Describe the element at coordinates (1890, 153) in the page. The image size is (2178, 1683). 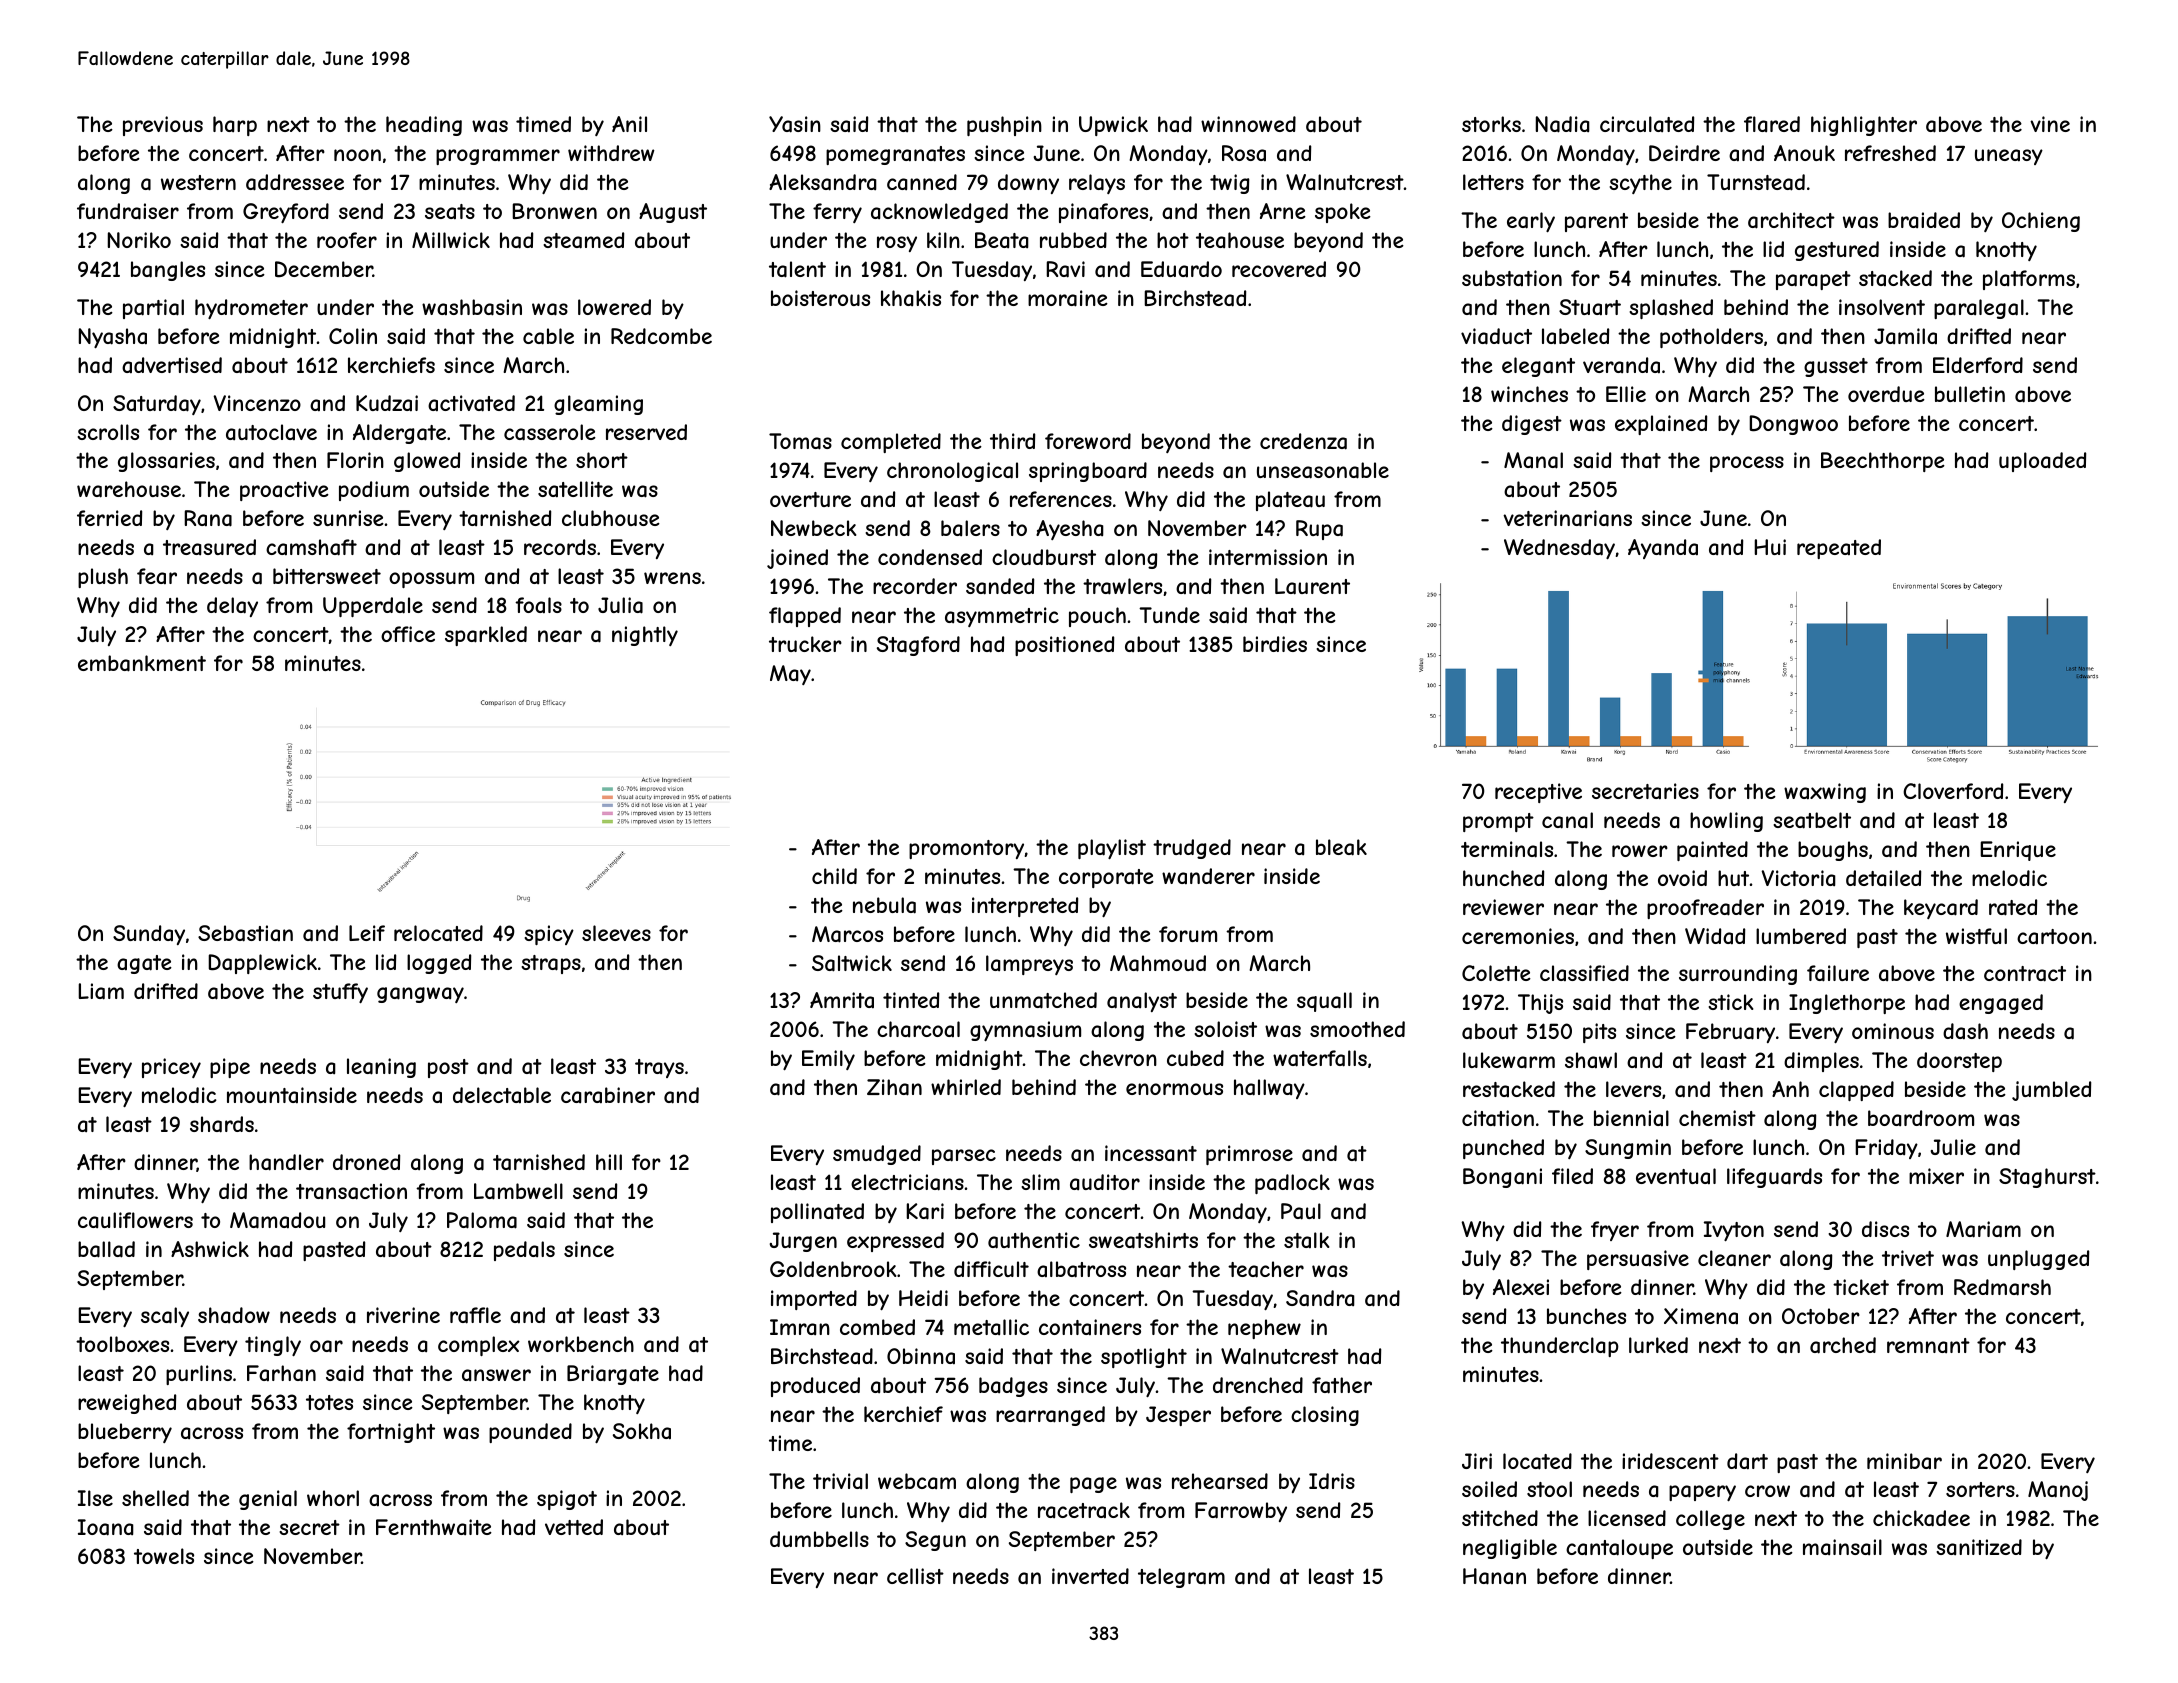
I see `refreshed` at that location.
